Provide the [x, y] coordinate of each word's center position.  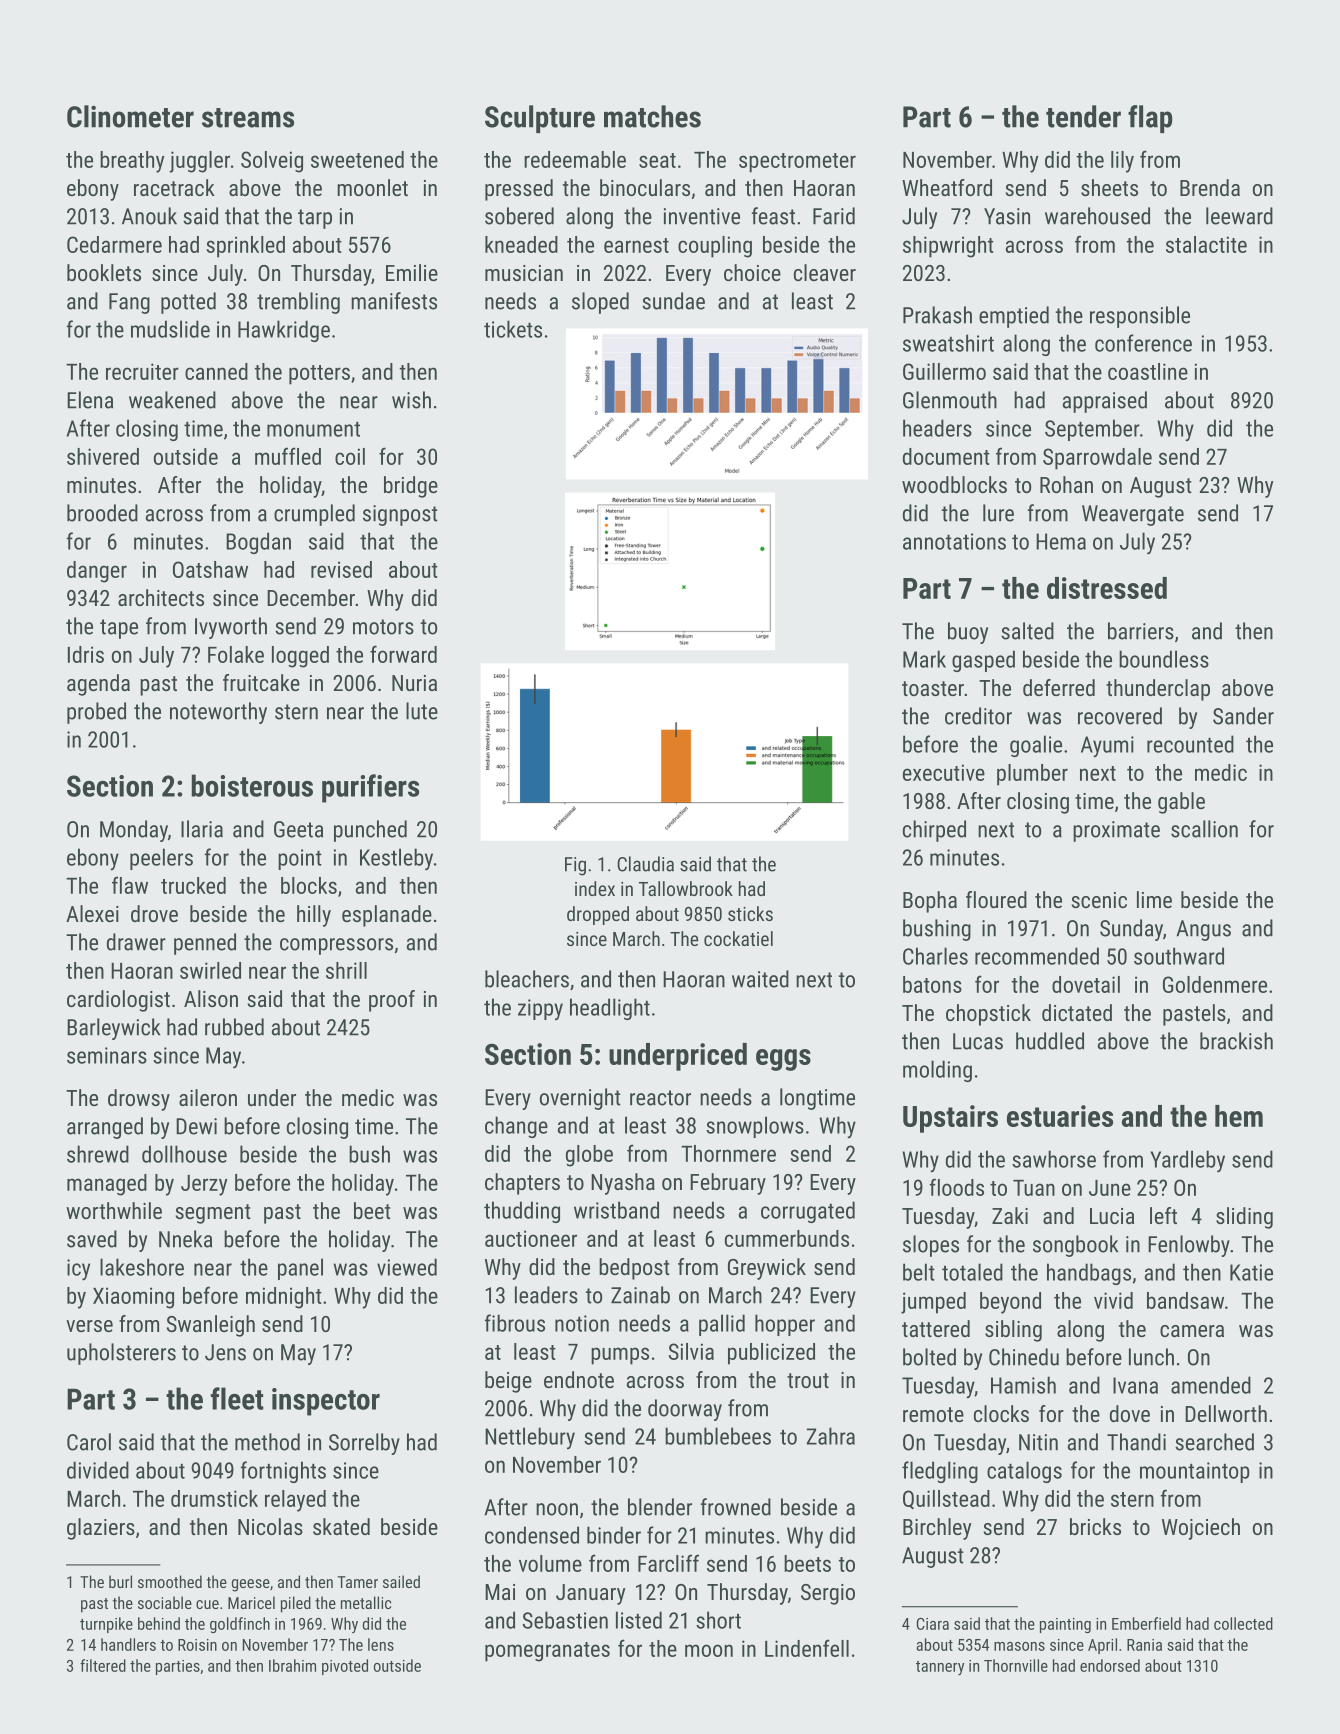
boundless [1164, 659]
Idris [86, 654]
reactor [660, 1098]
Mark [924, 659]
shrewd [98, 1154]
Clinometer [130, 116]
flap [1150, 119]
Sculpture [540, 119]
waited [760, 979]
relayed [295, 1501]
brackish [1236, 1041]
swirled [210, 970]
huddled [1050, 1041]
